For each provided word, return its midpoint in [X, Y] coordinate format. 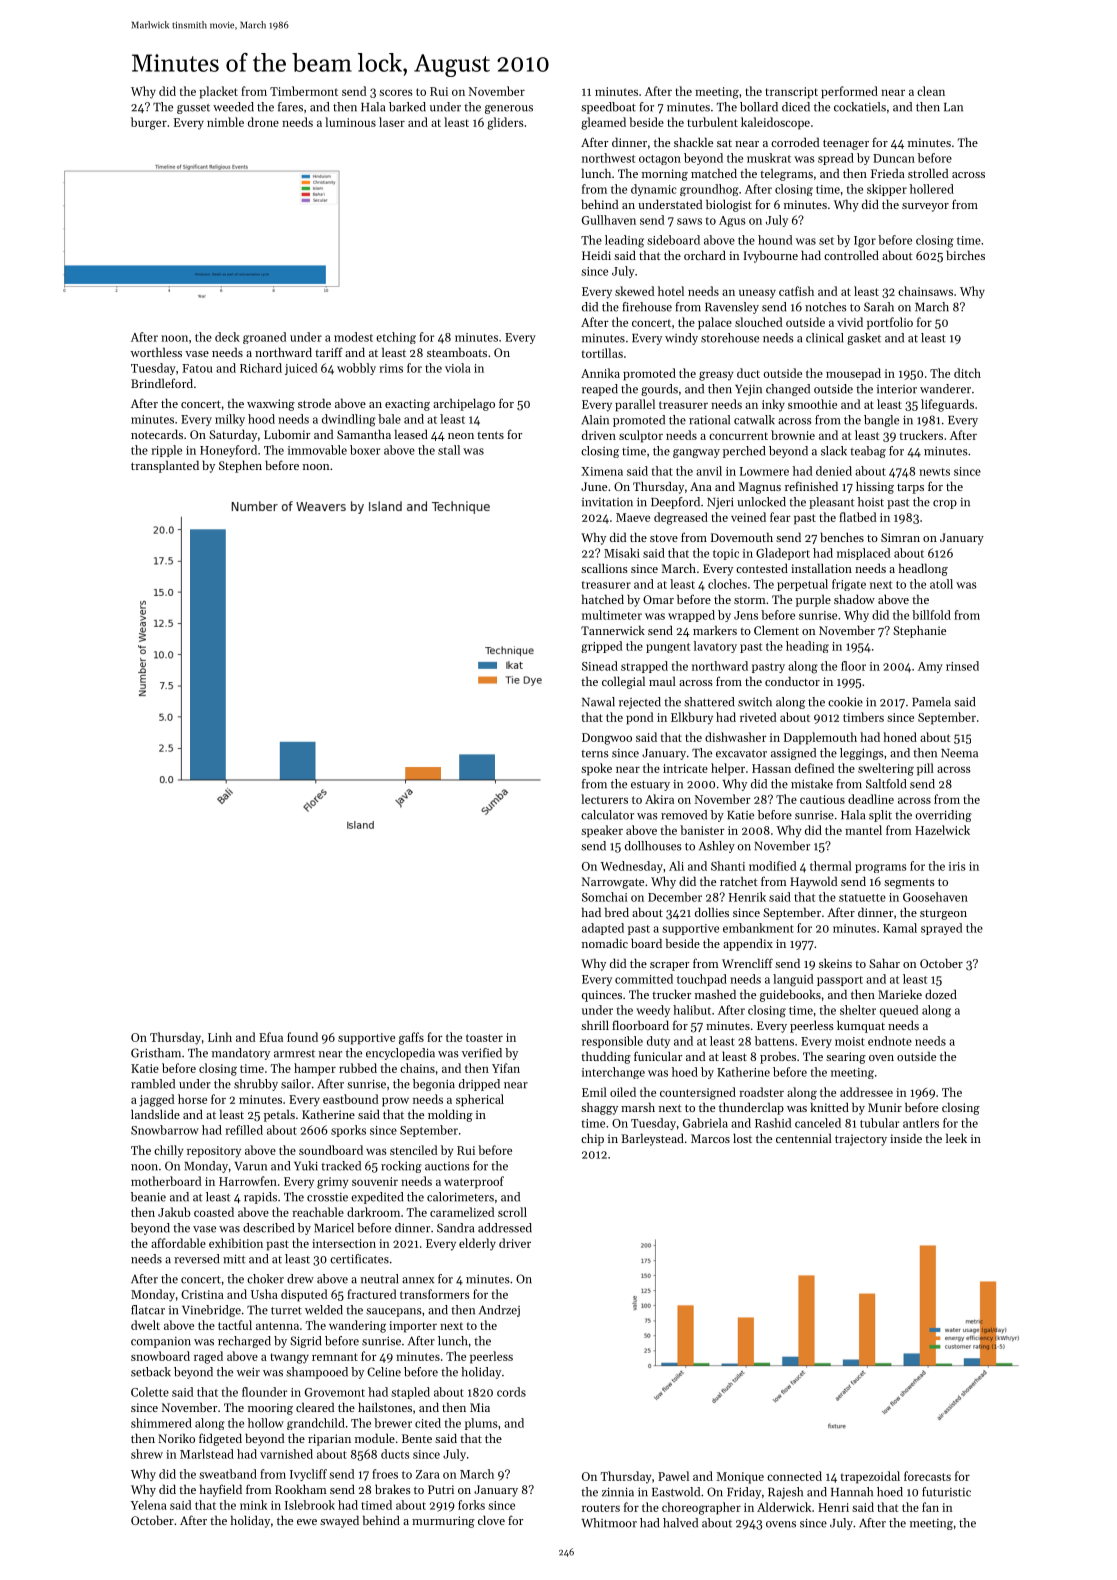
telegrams [786, 175]
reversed [196, 1259]
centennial [804, 1138]
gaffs [411, 1038]
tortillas [602, 353]
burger [149, 123]
